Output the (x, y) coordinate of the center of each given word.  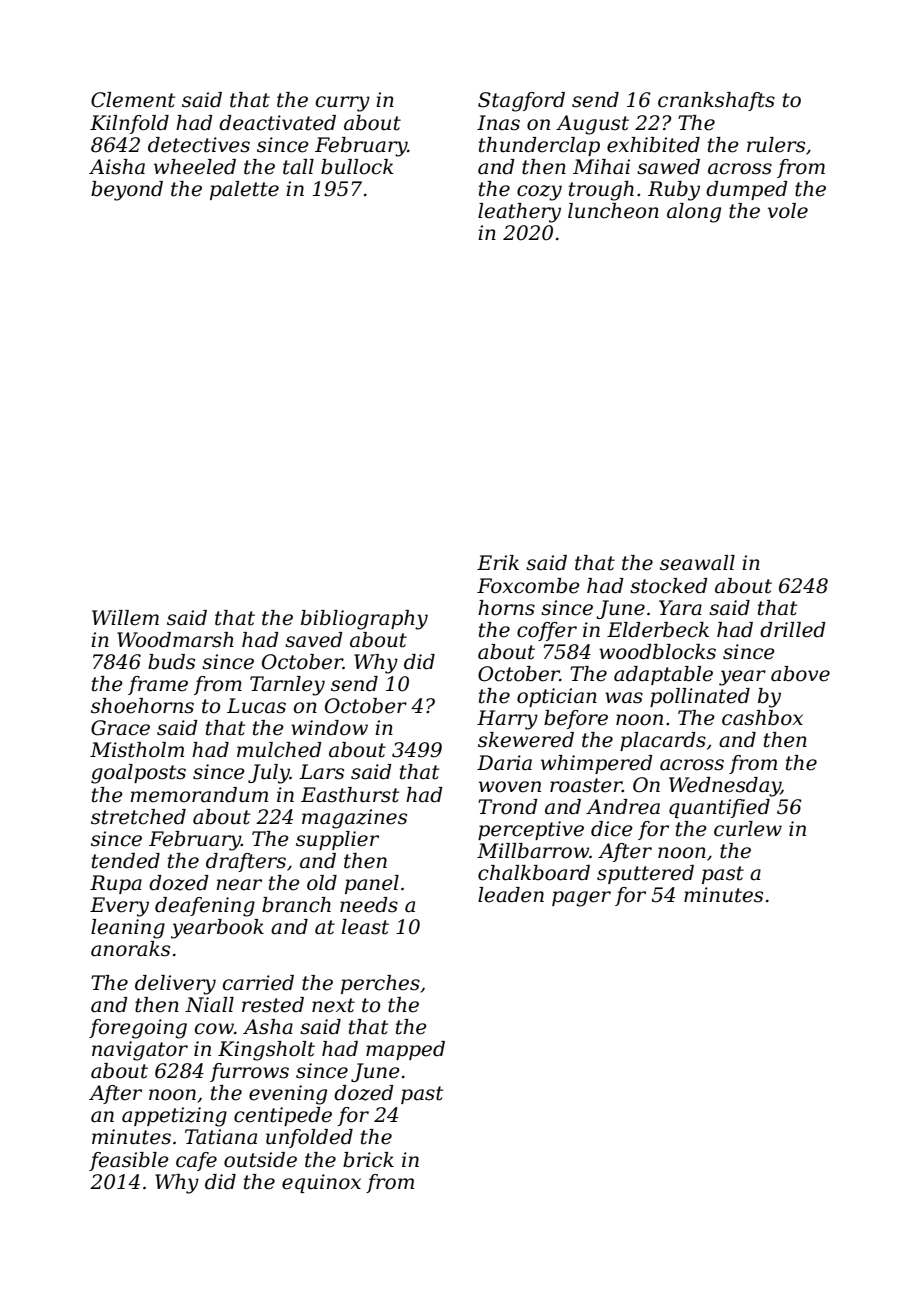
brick (368, 1160)
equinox (321, 1183)
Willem (125, 618)
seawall (697, 563)
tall (298, 167)
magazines (354, 819)
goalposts (138, 774)
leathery (519, 213)
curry (343, 104)
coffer (547, 631)
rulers (776, 145)
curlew (748, 829)
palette (244, 190)
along (694, 213)
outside (260, 1160)
